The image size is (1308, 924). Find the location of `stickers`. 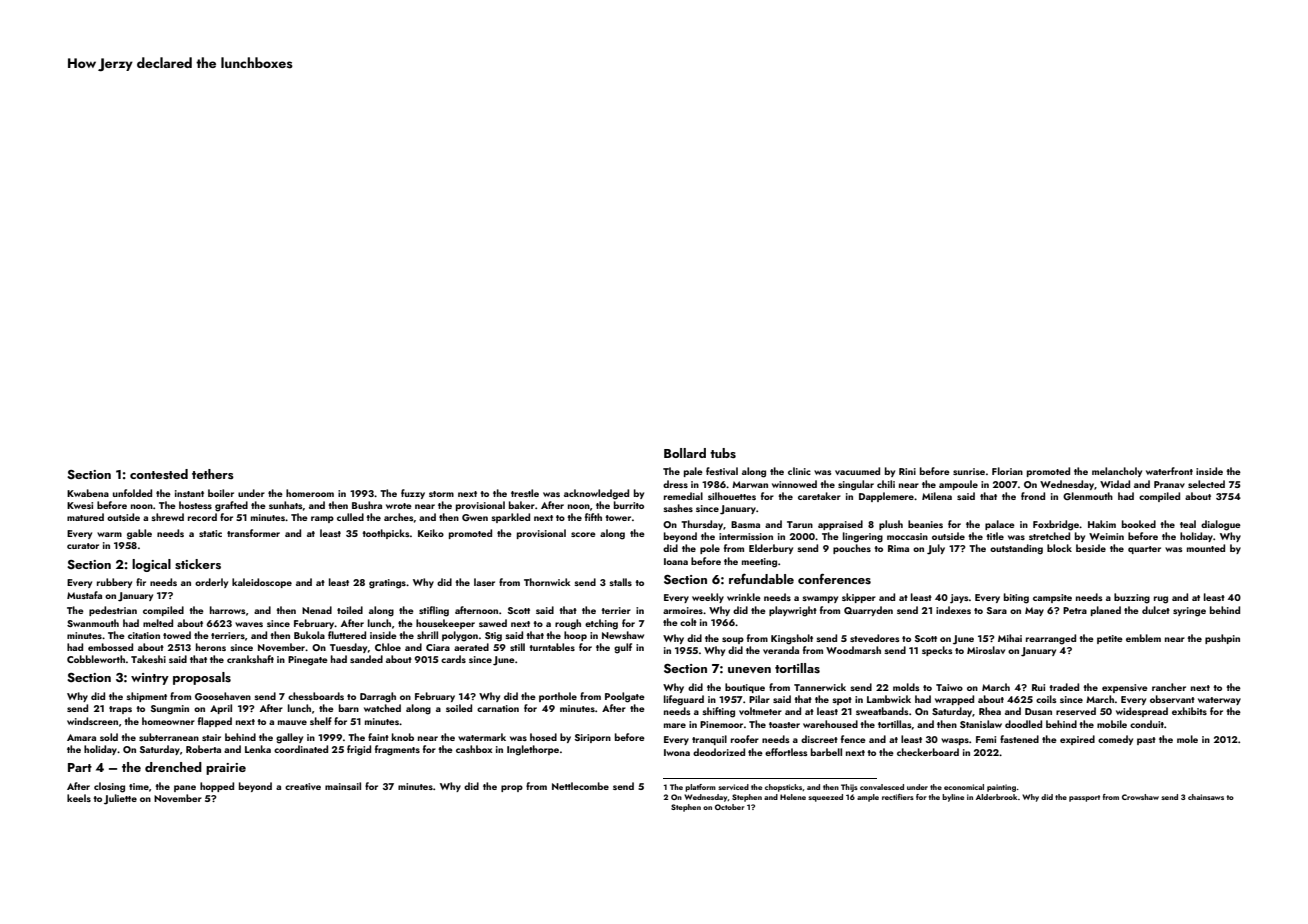

stickers is located at coordinates (198, 564).
